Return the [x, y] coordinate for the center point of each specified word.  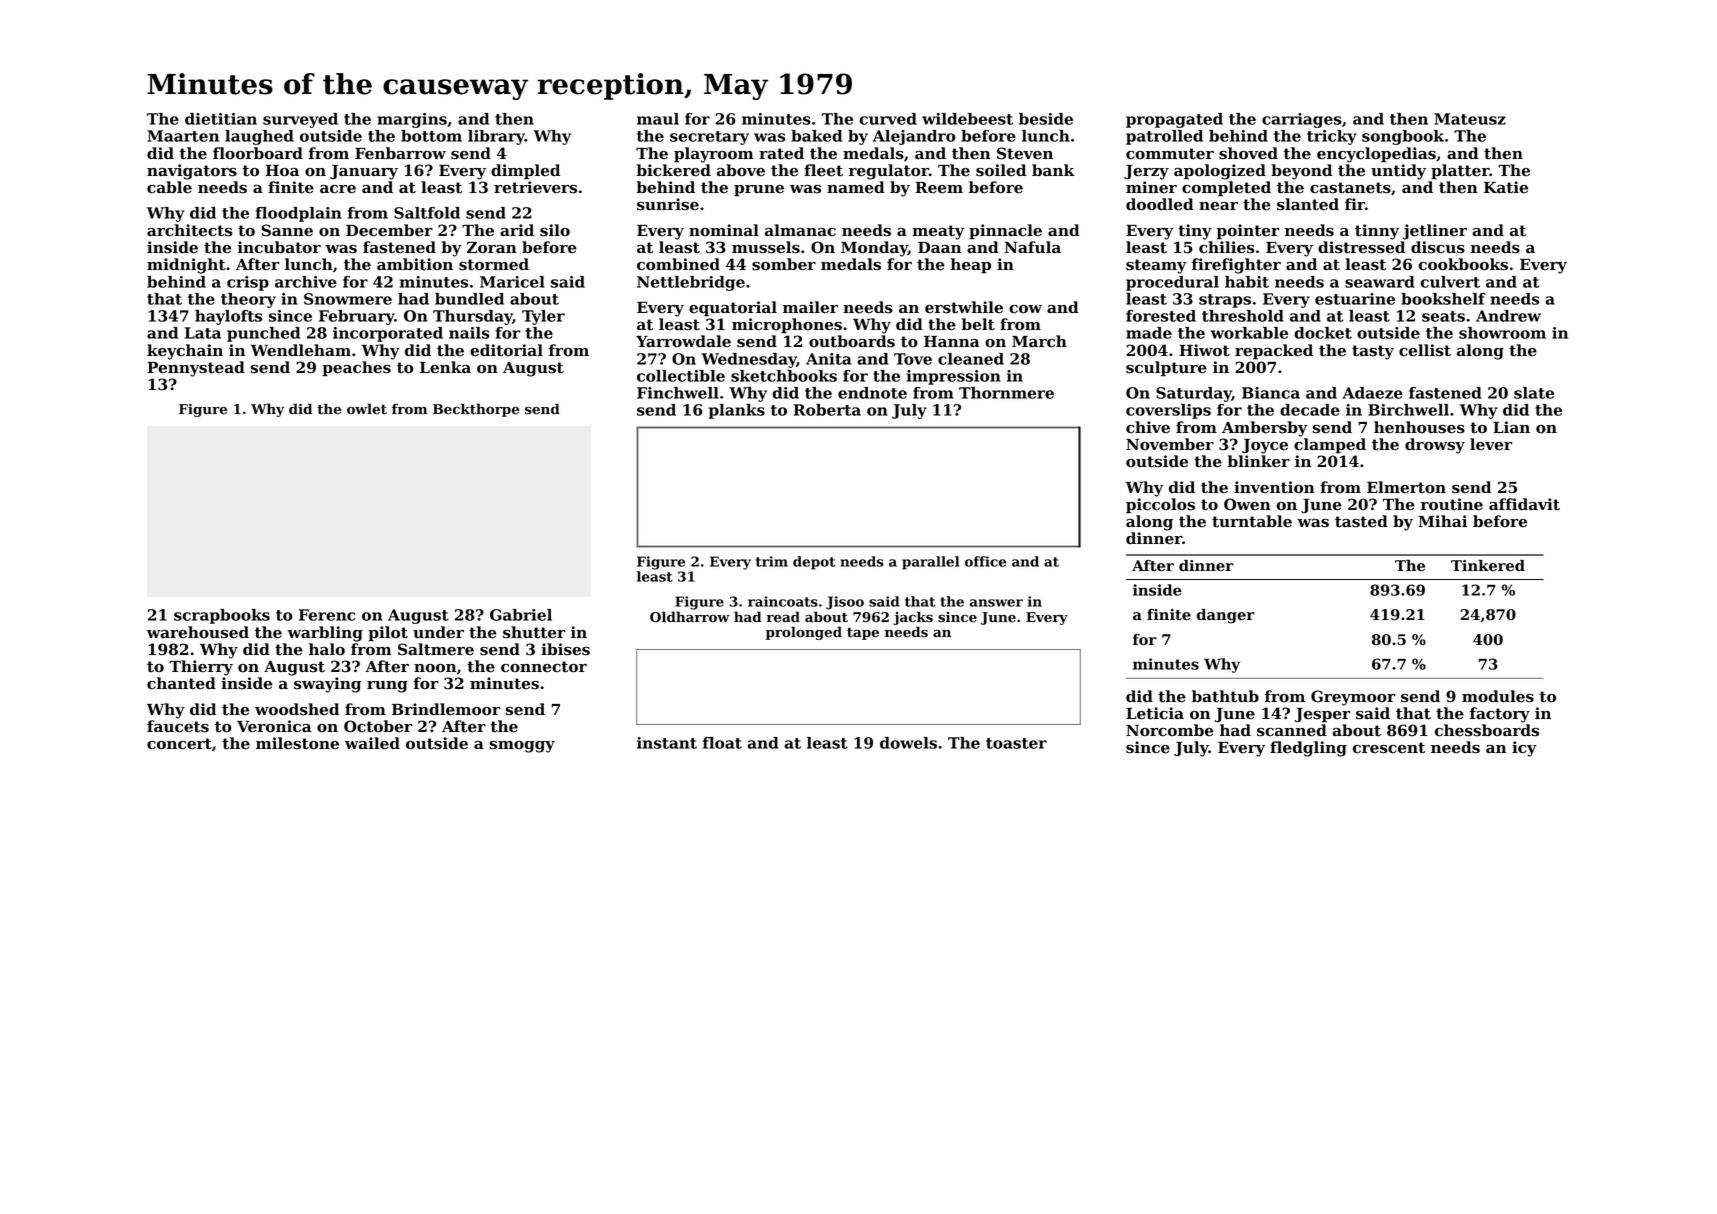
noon [435, 668]
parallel [930, 563]
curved [888, 119]
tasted [1361, 521]
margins [412, 120]
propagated [1174, 120]
